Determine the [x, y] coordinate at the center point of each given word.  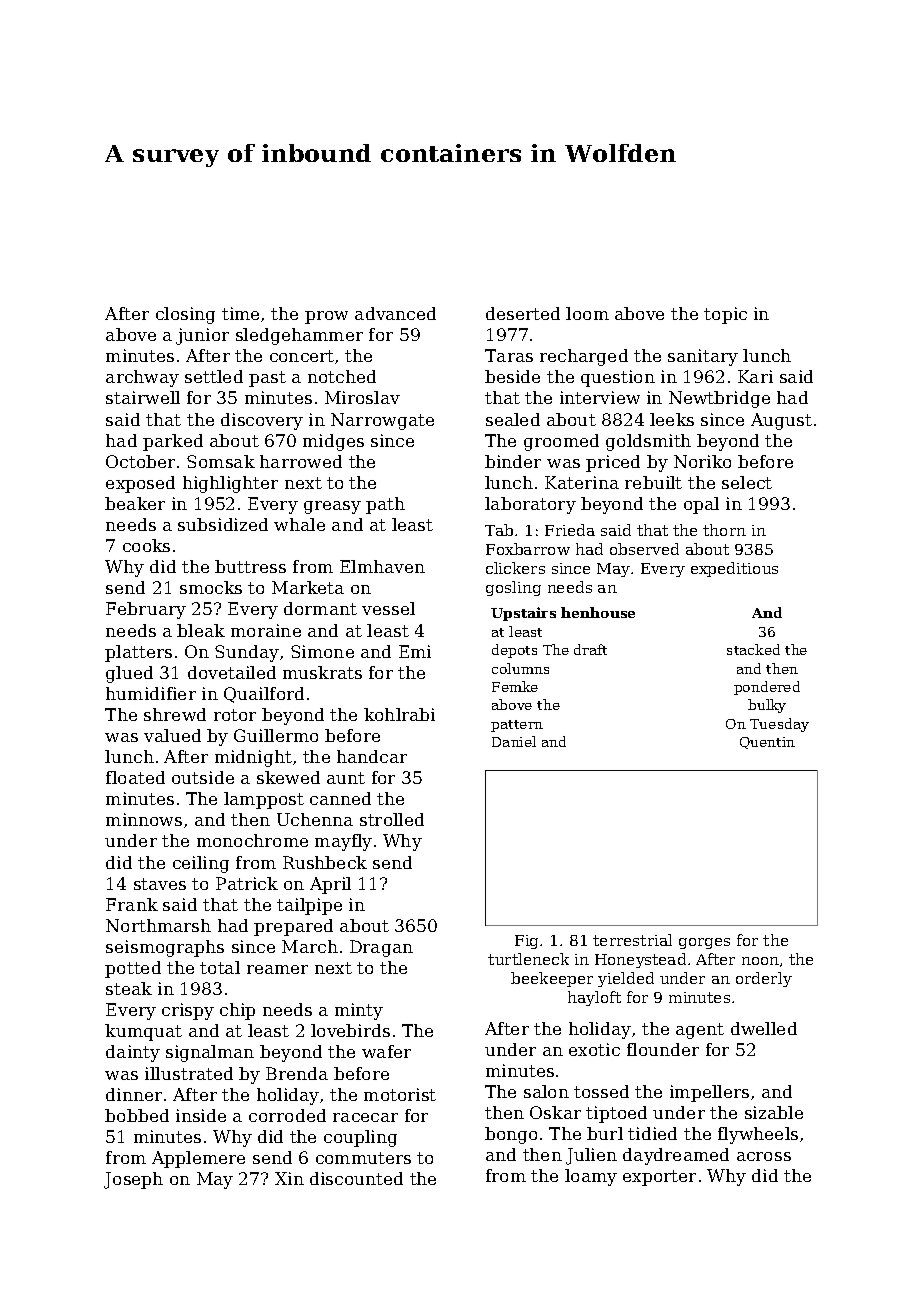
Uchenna [315, 819]
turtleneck [528, 959]
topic [725, 315]
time [240, 313]
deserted [523, 313]
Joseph [133, 1180]
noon [760, 961]
